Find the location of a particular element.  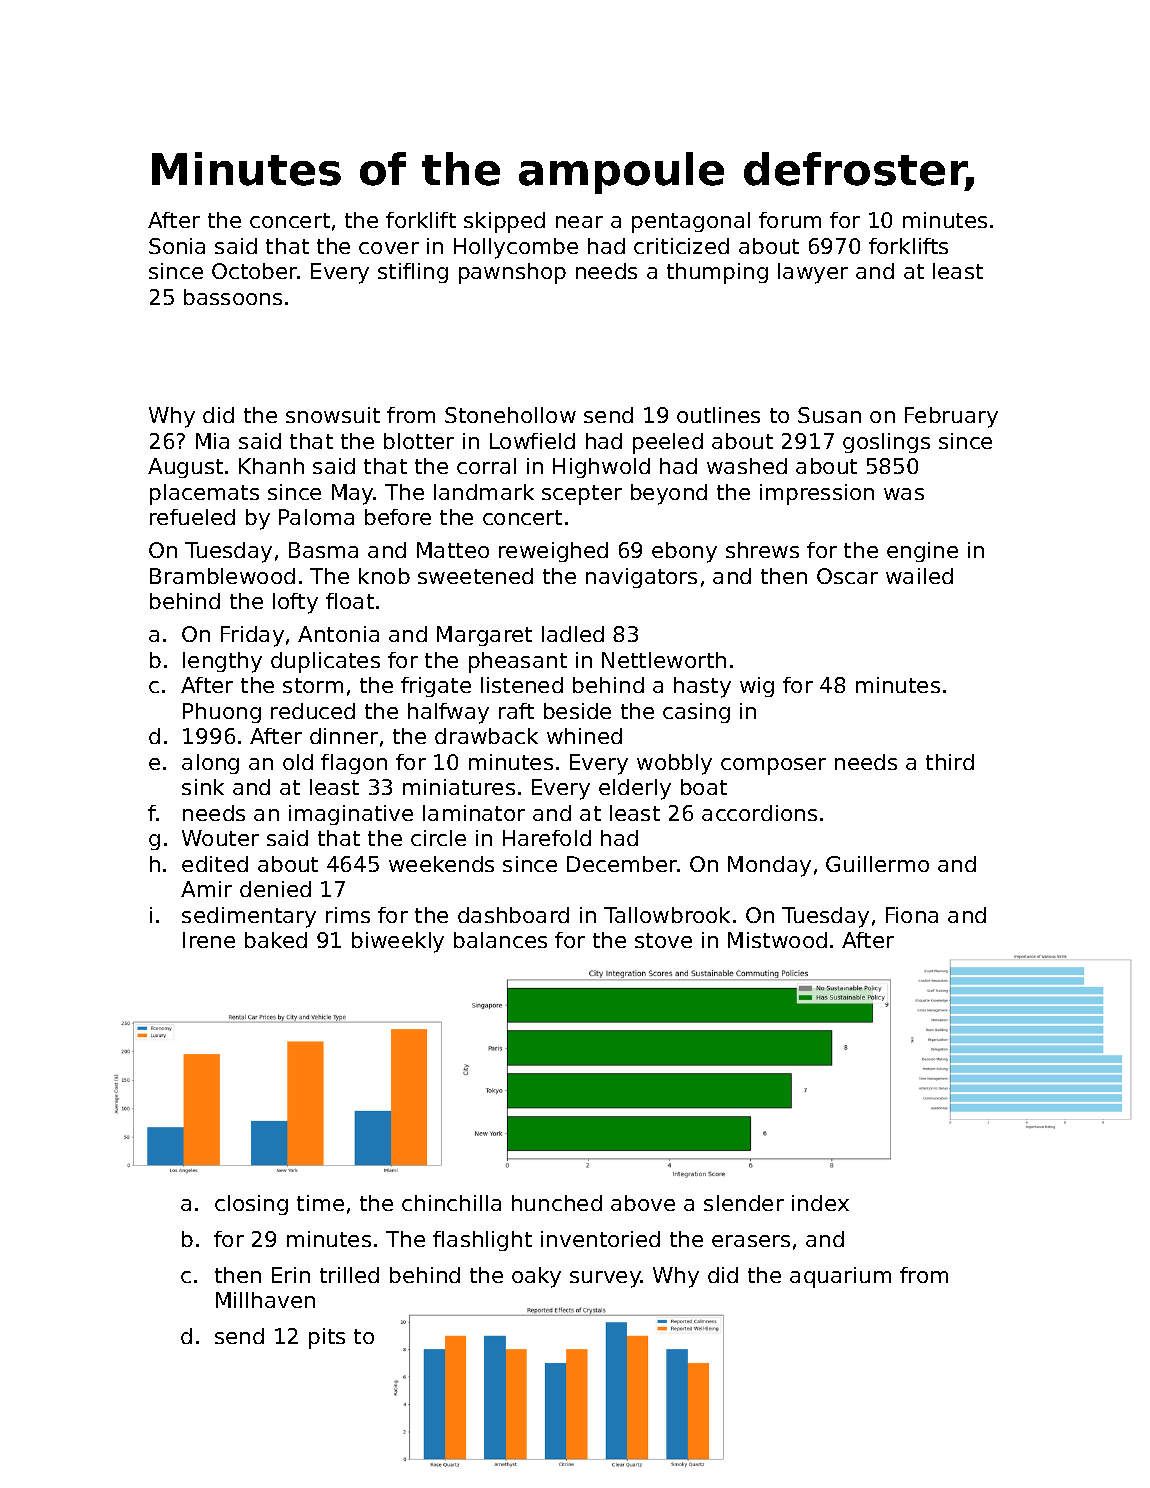

along is located at coordinates (210, 764).
